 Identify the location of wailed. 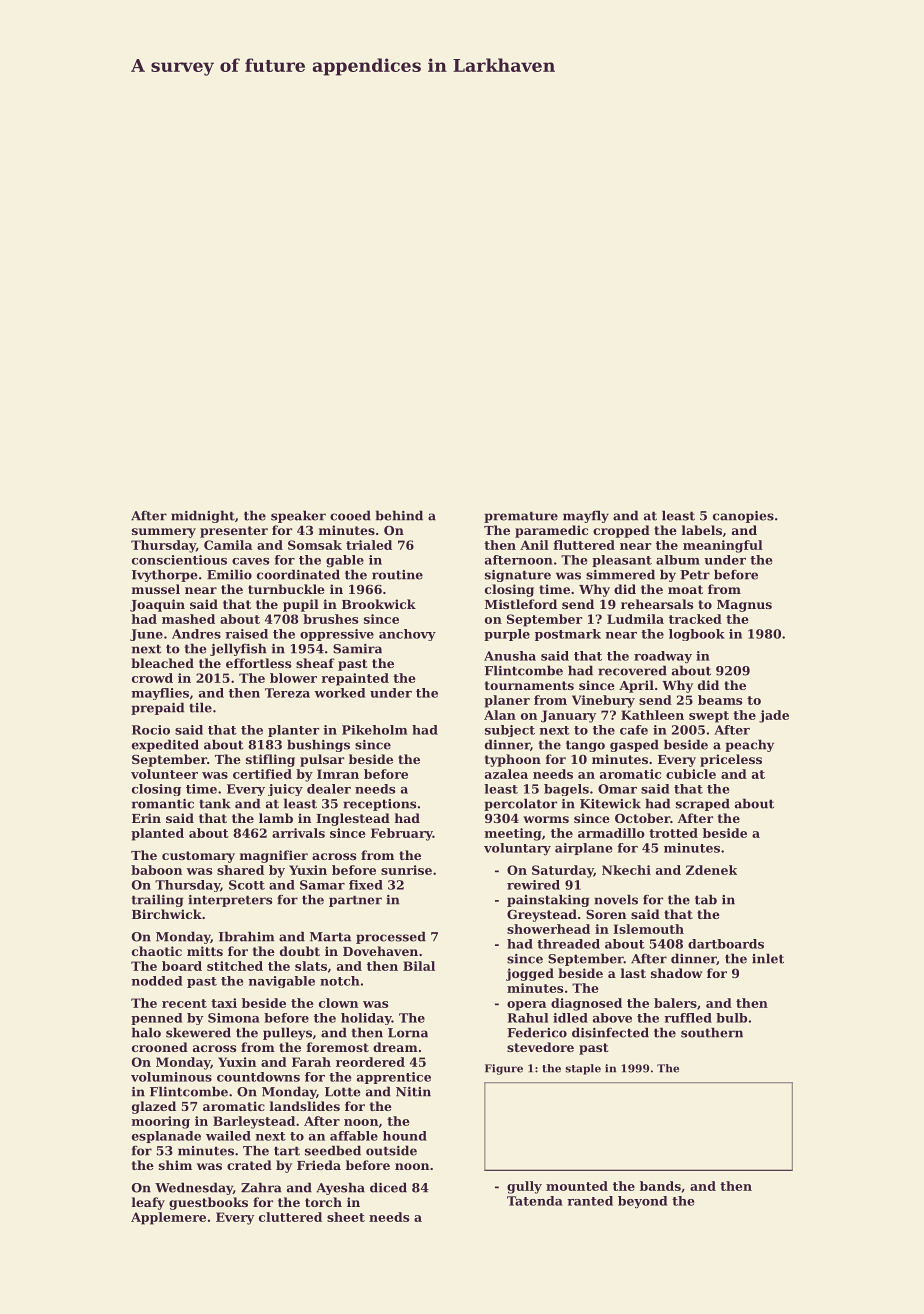
(228, 1136).
